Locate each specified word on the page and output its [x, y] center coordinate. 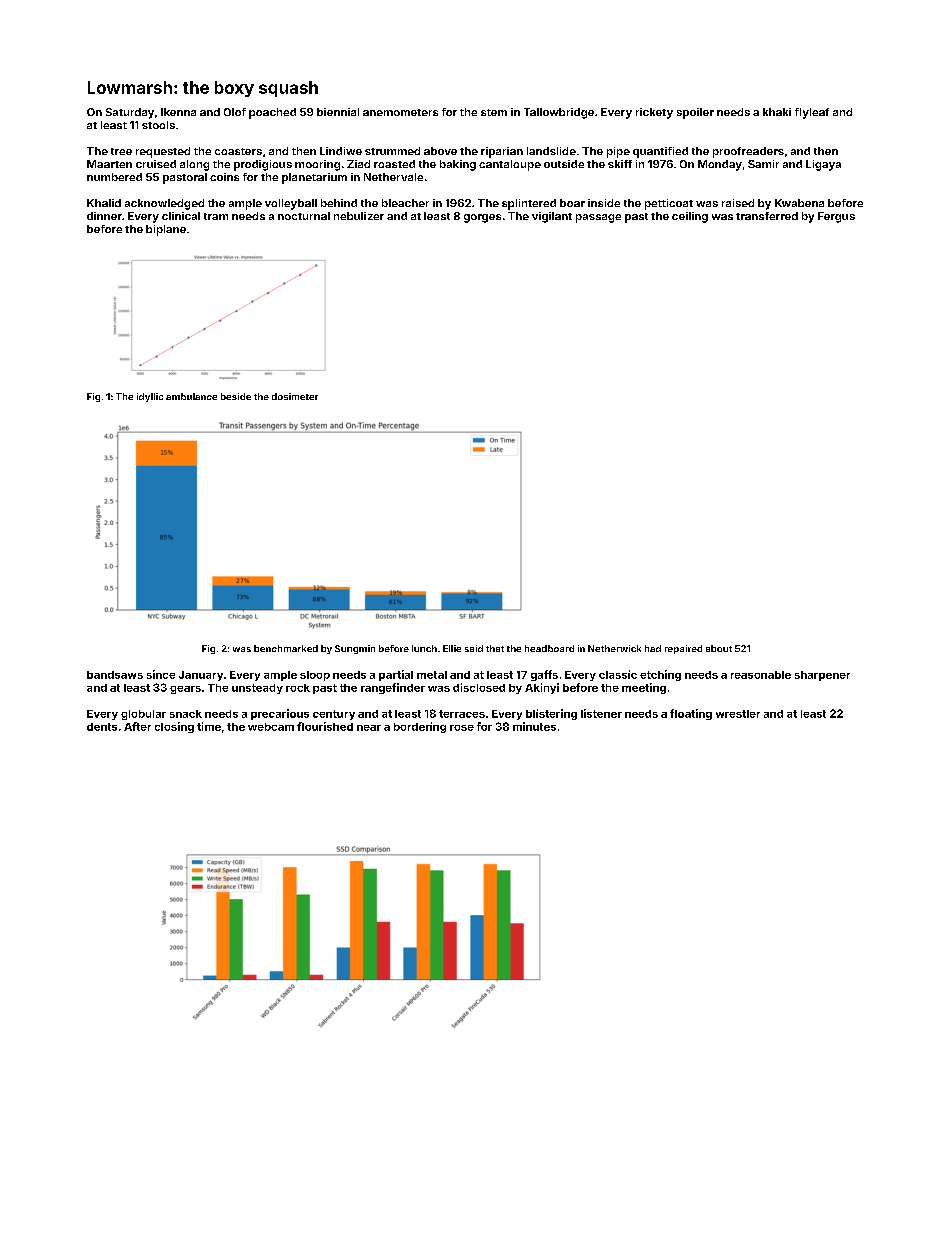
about [719, 648]
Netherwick [614, 648]
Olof [235, 112]
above [440, 151]
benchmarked [286, 648]
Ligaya [823, 165]
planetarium [314, 178]
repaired [683, 649]
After [137, 726]
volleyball [291, 204]
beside [236, 396]
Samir [763, 164]
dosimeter [295, 396]
